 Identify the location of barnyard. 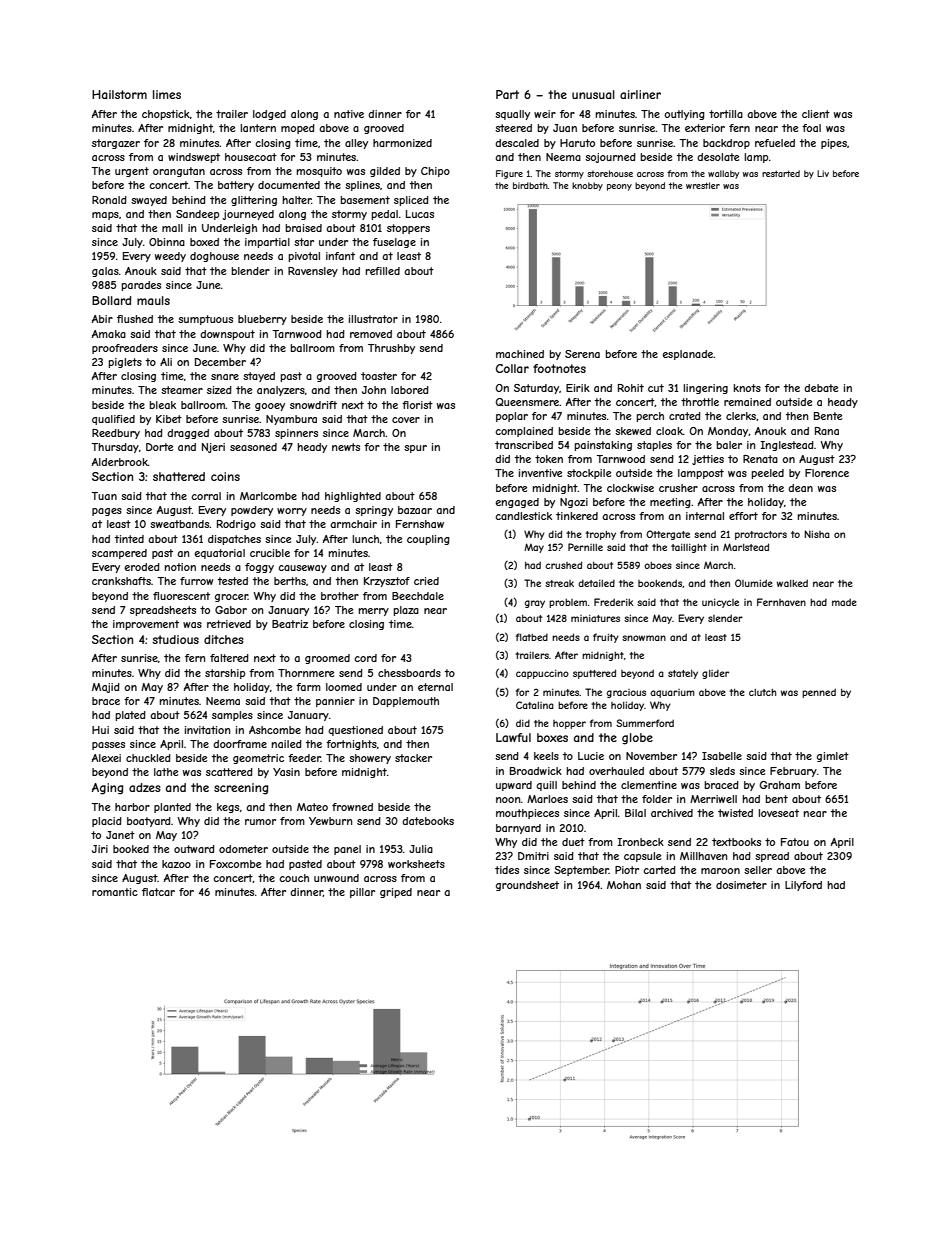
(518, 829).
